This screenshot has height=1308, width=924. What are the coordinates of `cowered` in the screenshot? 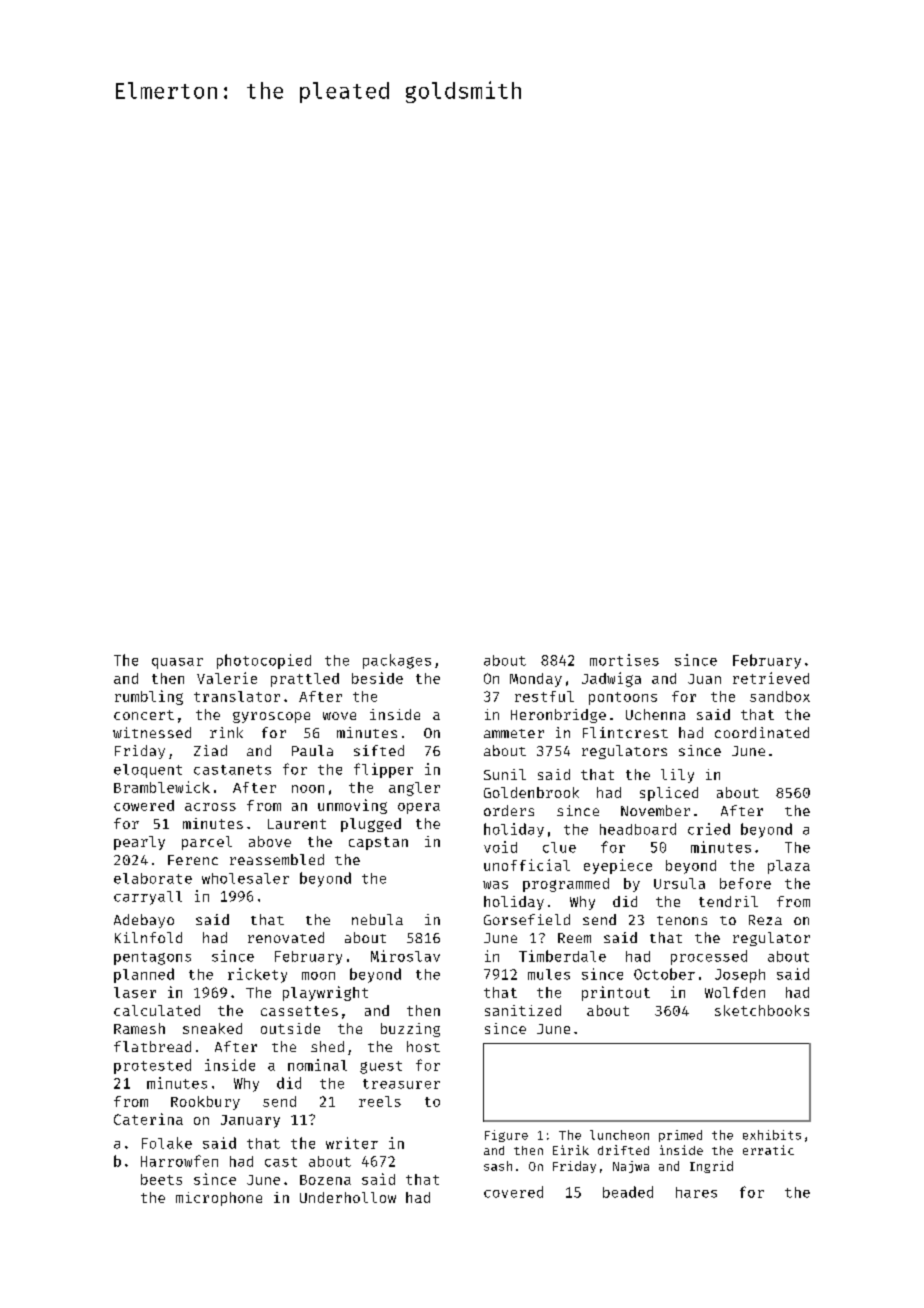 It's located at (144, 805).
